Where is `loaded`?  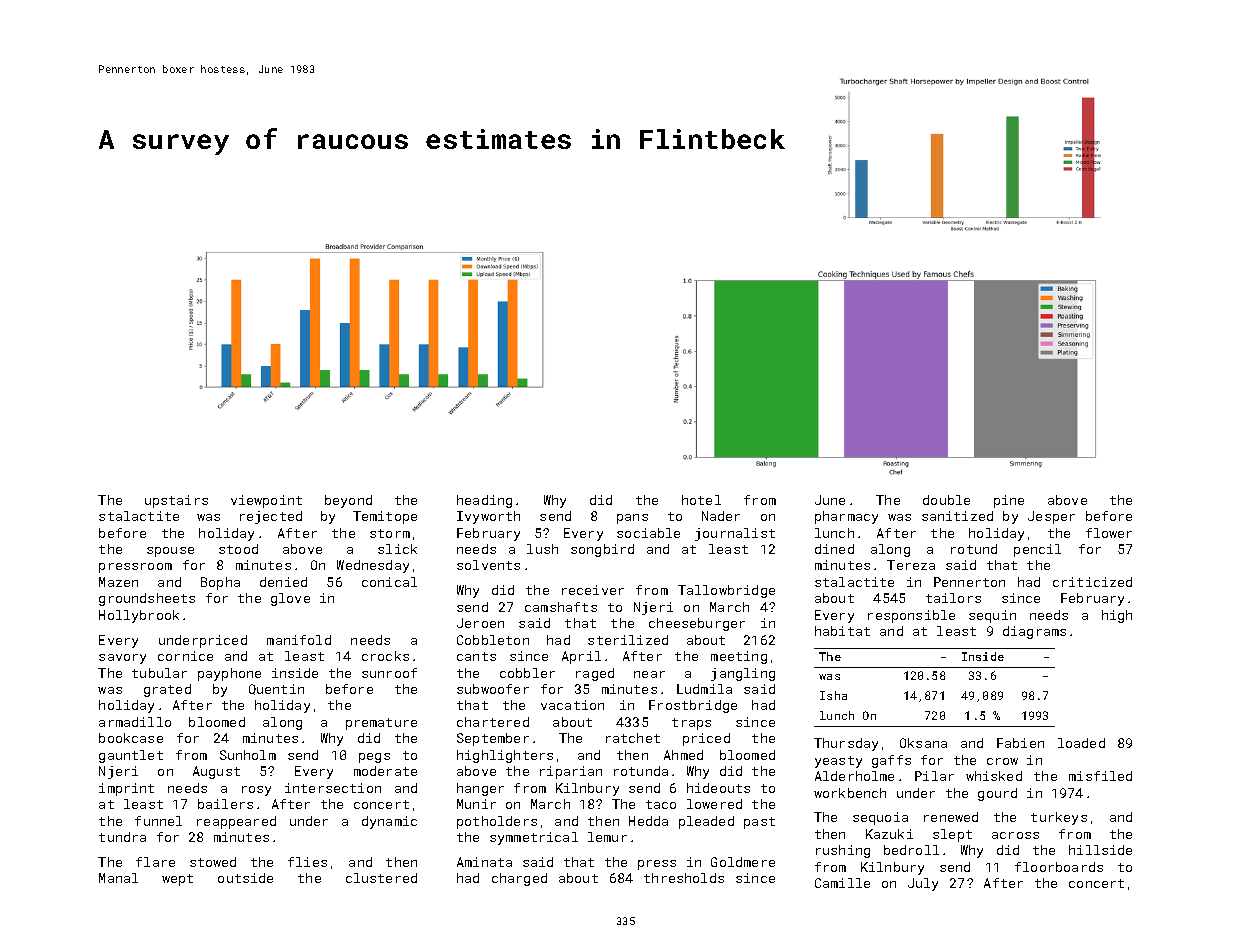 loaded is located at coordinates (1081, 743).
